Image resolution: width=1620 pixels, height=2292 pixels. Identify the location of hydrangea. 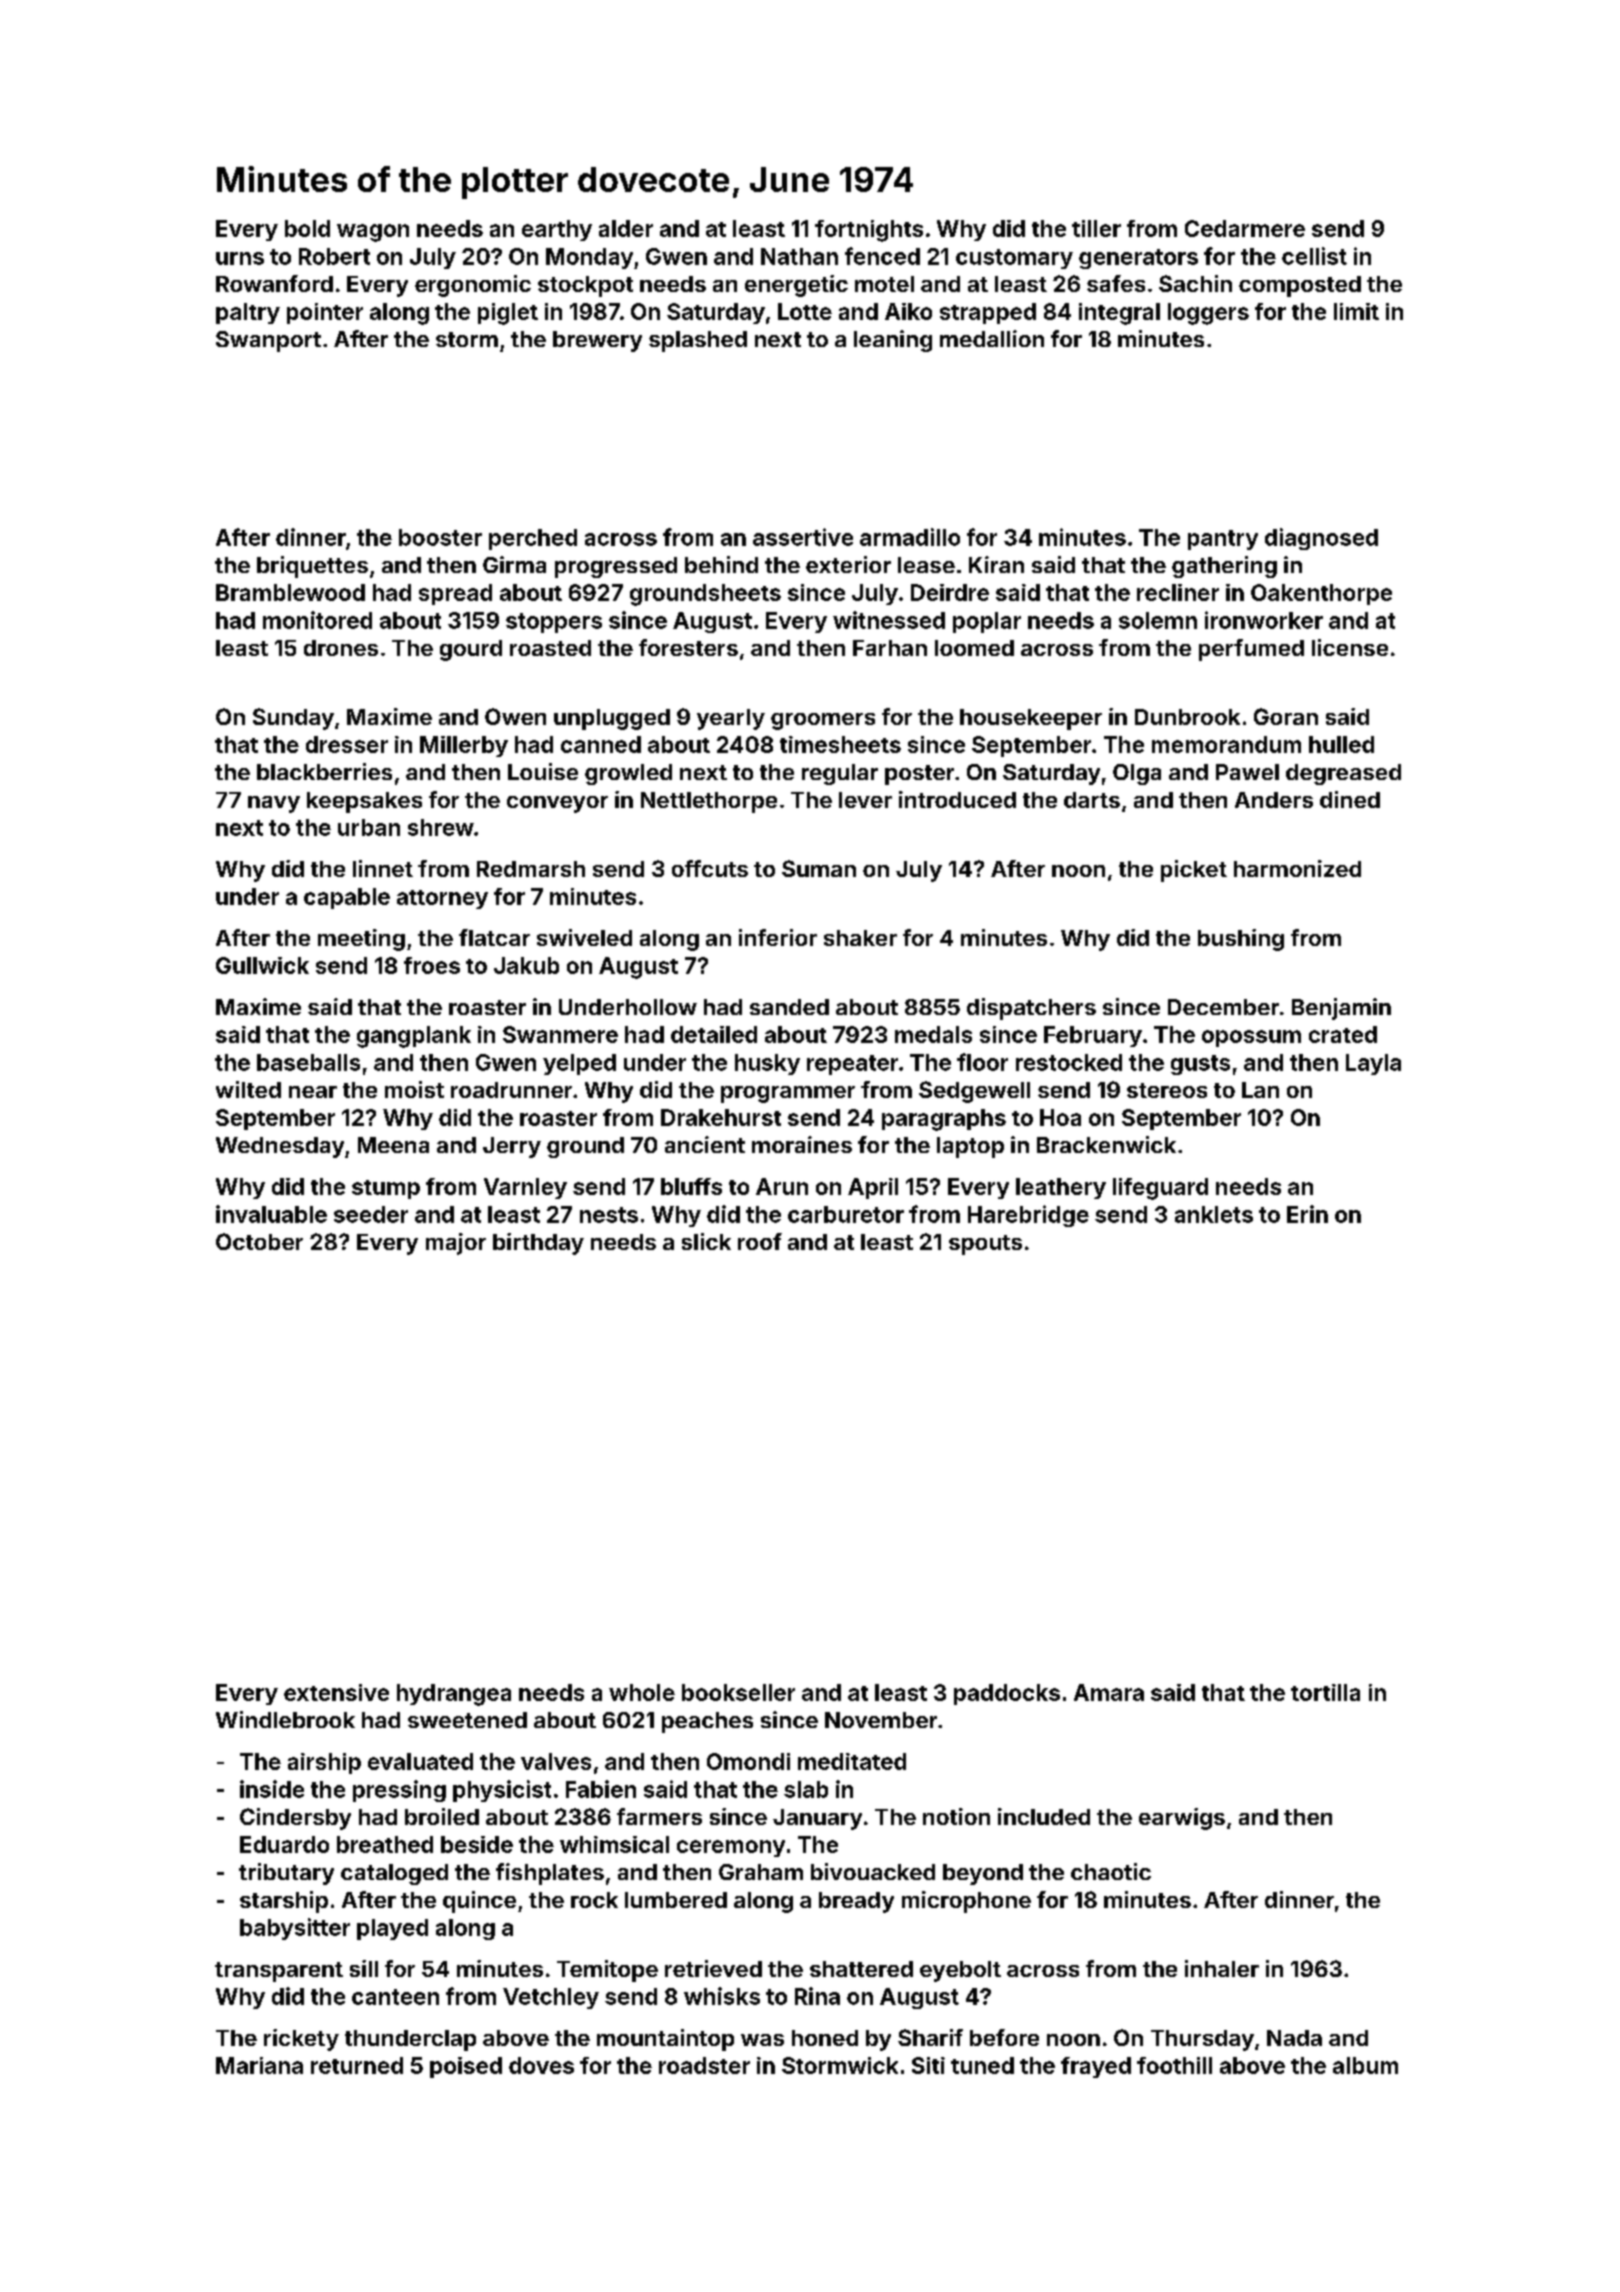
(454, 1695).
